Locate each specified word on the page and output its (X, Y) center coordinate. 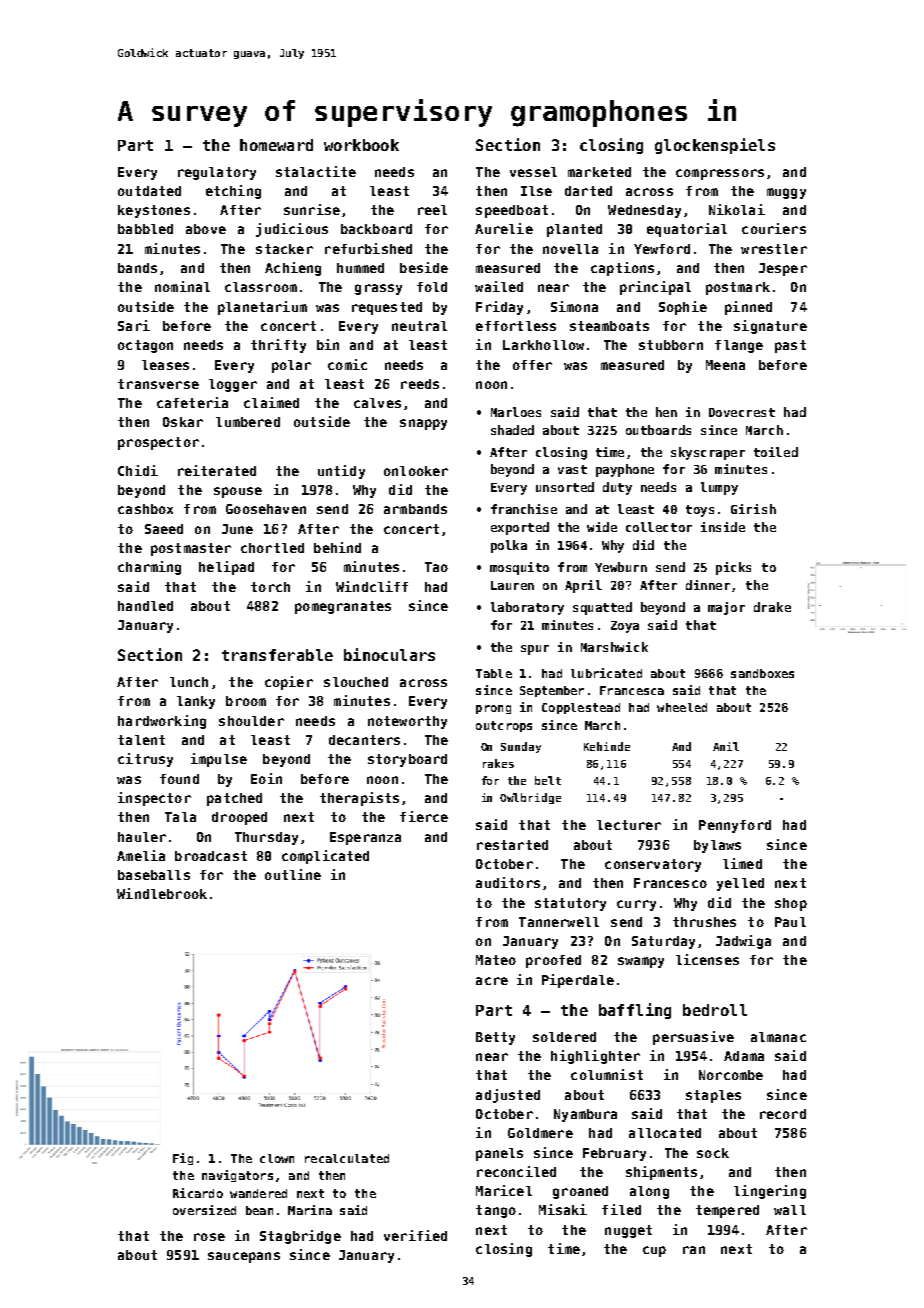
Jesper (783, 269)
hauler (142, 837)
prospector (158, 443)
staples (713, 1096)
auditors (508, 882)
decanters (364, 740)
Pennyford (735, 826)
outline (293, 874)
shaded (512, 430)
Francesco (670, 883)
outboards (658, 430)
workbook (361, 145)
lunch (189, 682)
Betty (495, 1038)
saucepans (244, 1257)
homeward (276, 145)
